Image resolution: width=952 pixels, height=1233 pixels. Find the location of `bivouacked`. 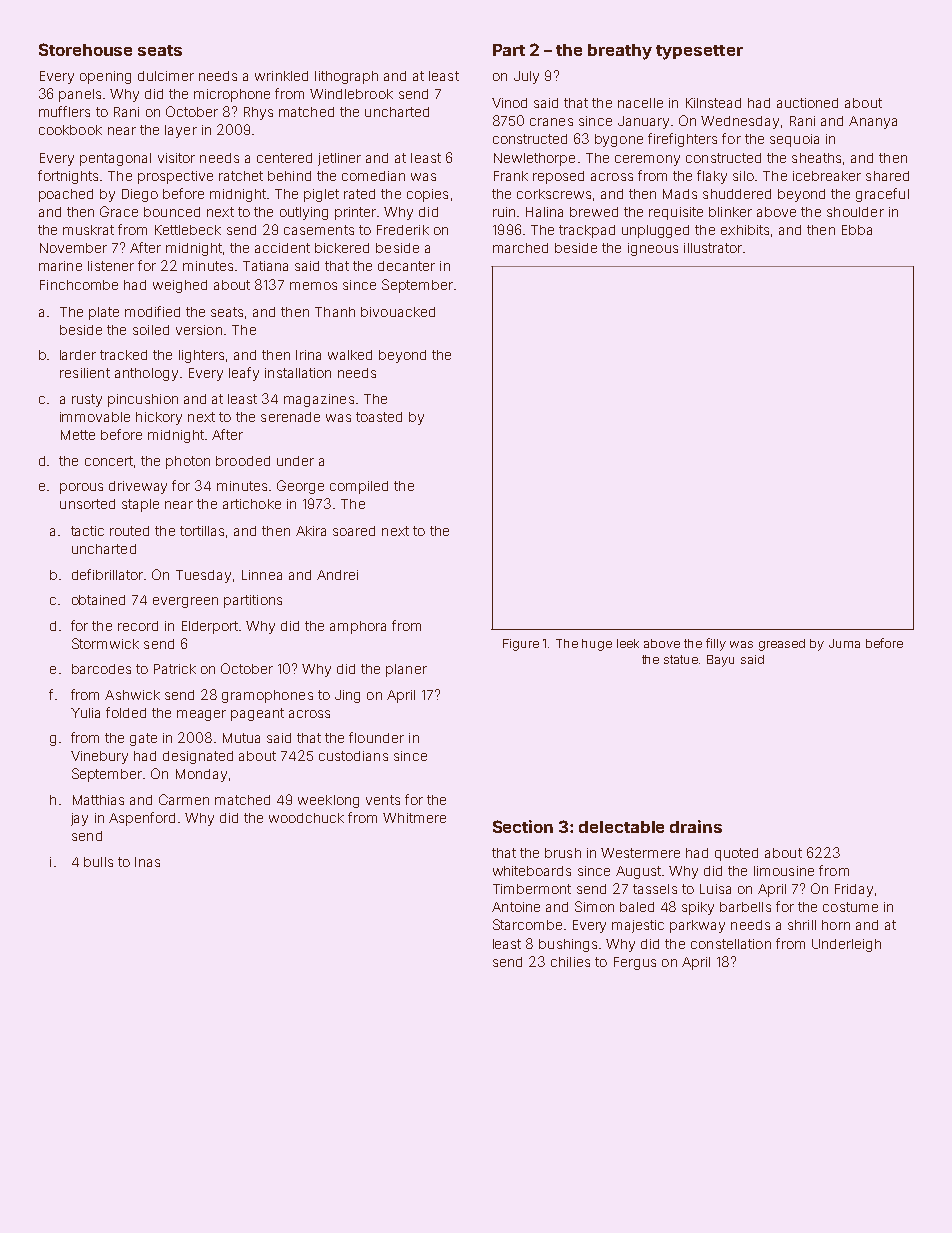

bivouacked is located at coordinates (398, 312).
